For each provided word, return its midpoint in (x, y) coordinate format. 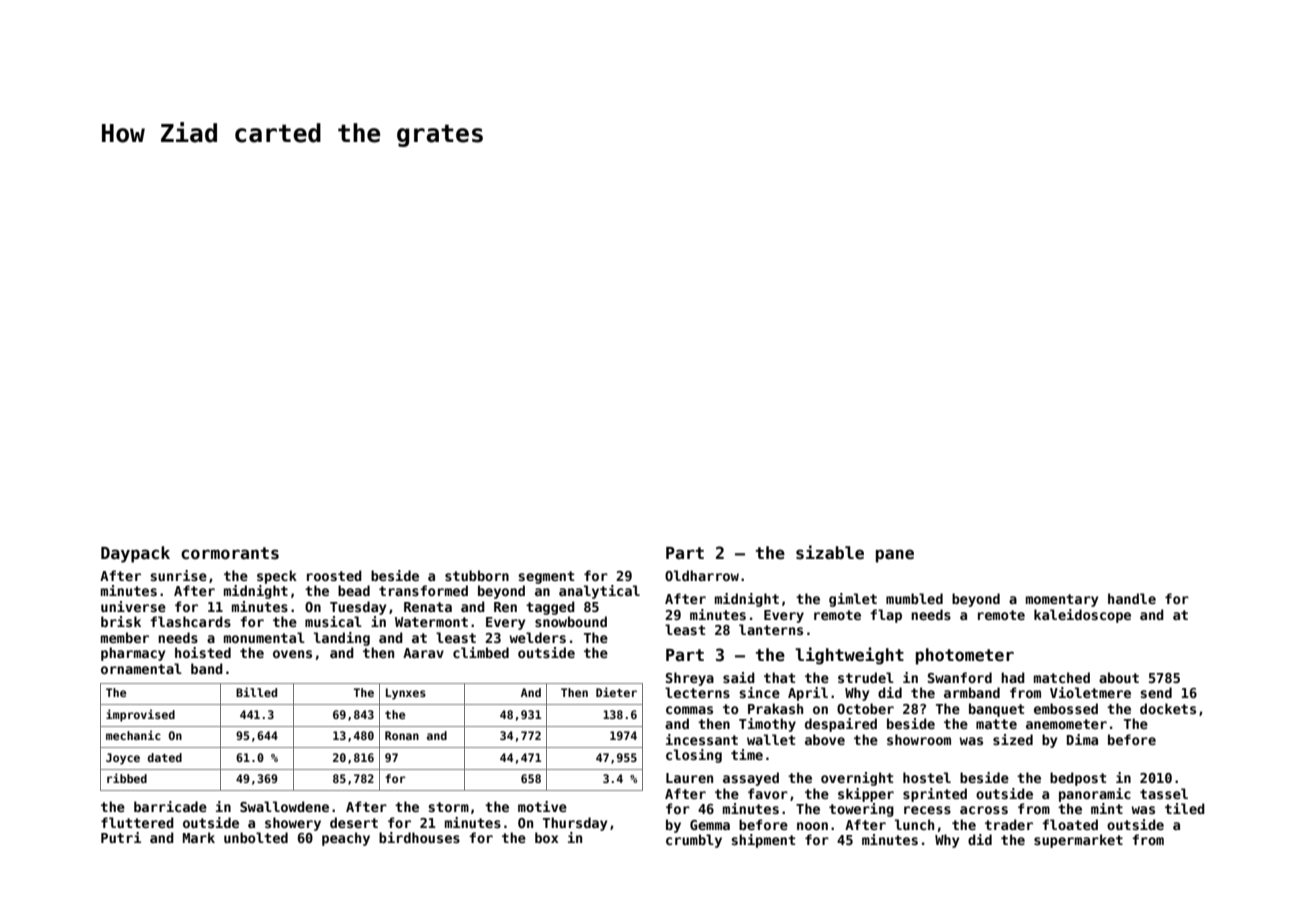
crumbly (694, 841)
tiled (1185, 808)
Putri (121, 837)
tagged (550, 608)
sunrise (178, 575)
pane (895, 556)
